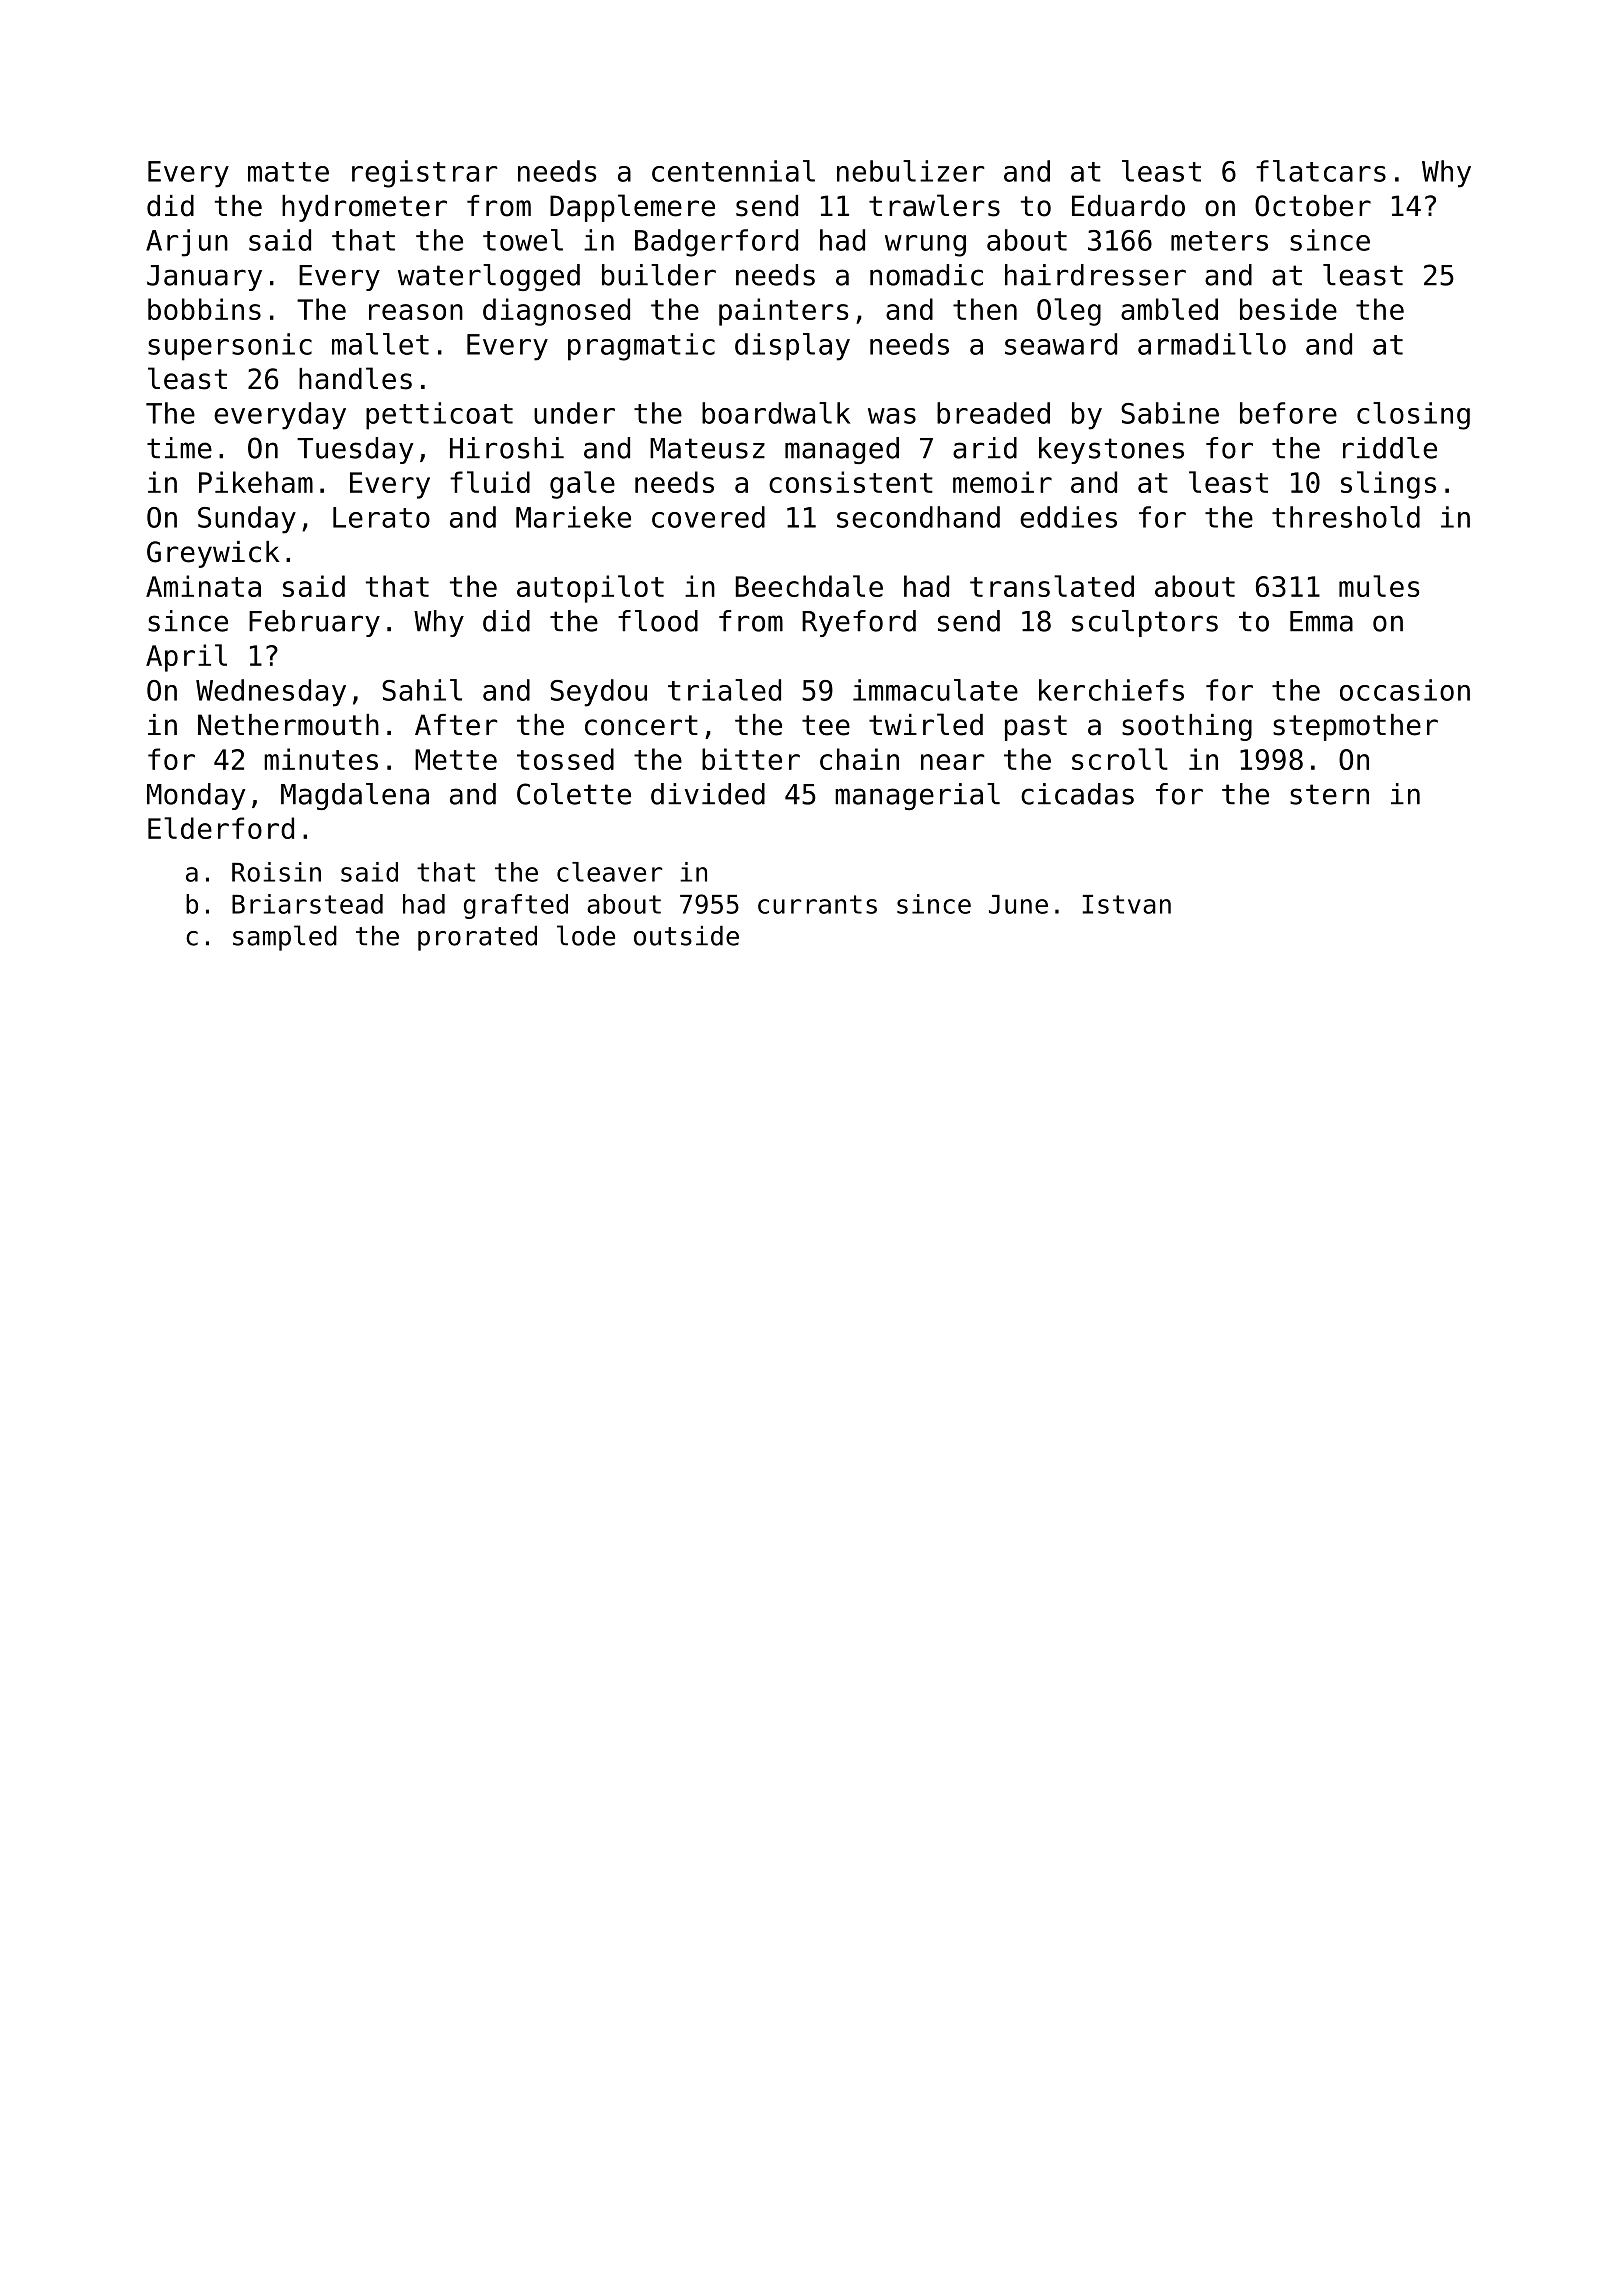 The height and width of the screenshot is (2292, 1620). I want to click on April, so click(186, 658).
